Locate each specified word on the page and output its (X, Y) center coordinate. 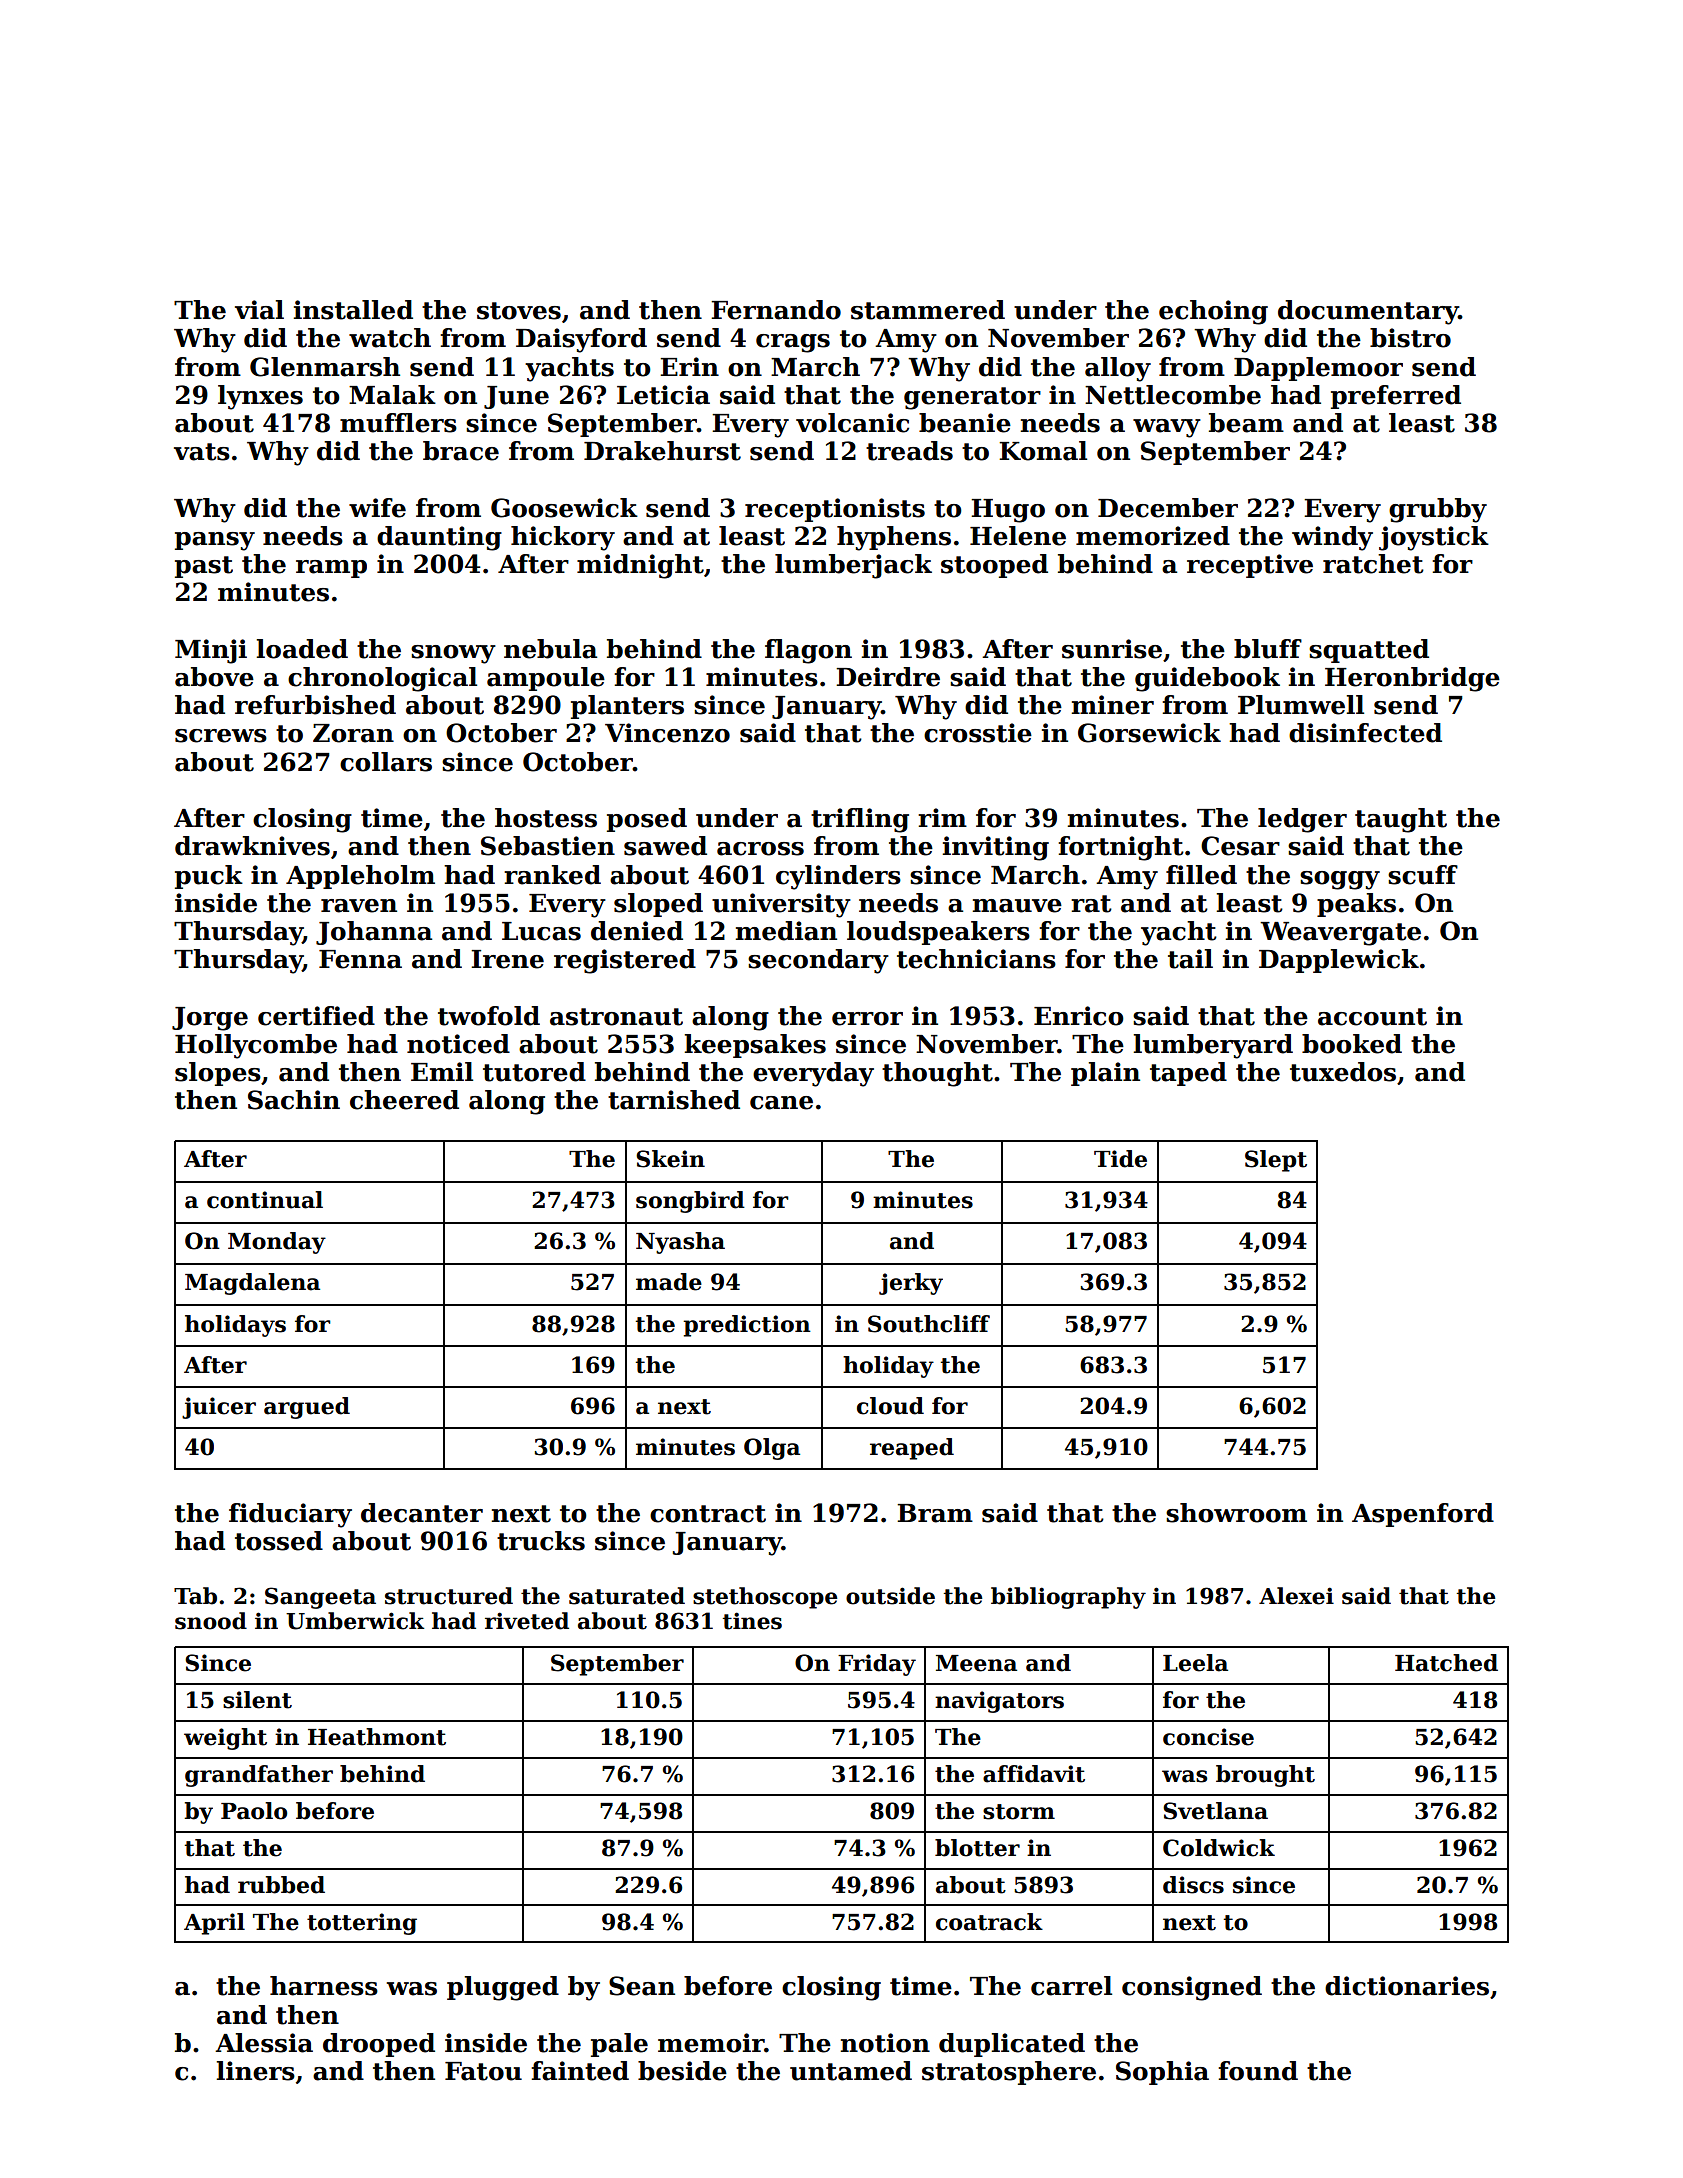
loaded (302, 649)
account (1372, 1017)
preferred (1396, 397)
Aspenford (1423, 1515)
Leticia (663, 395)
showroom (1236, 1513)
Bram (935, 1513)
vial (259, 310)
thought (937, 1074)
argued (307, 1408)
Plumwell (1301, 705)
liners (256, 2071)
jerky (911, 1284)
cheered (404, 1100)
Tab (195, 1596)
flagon (808, 651)
